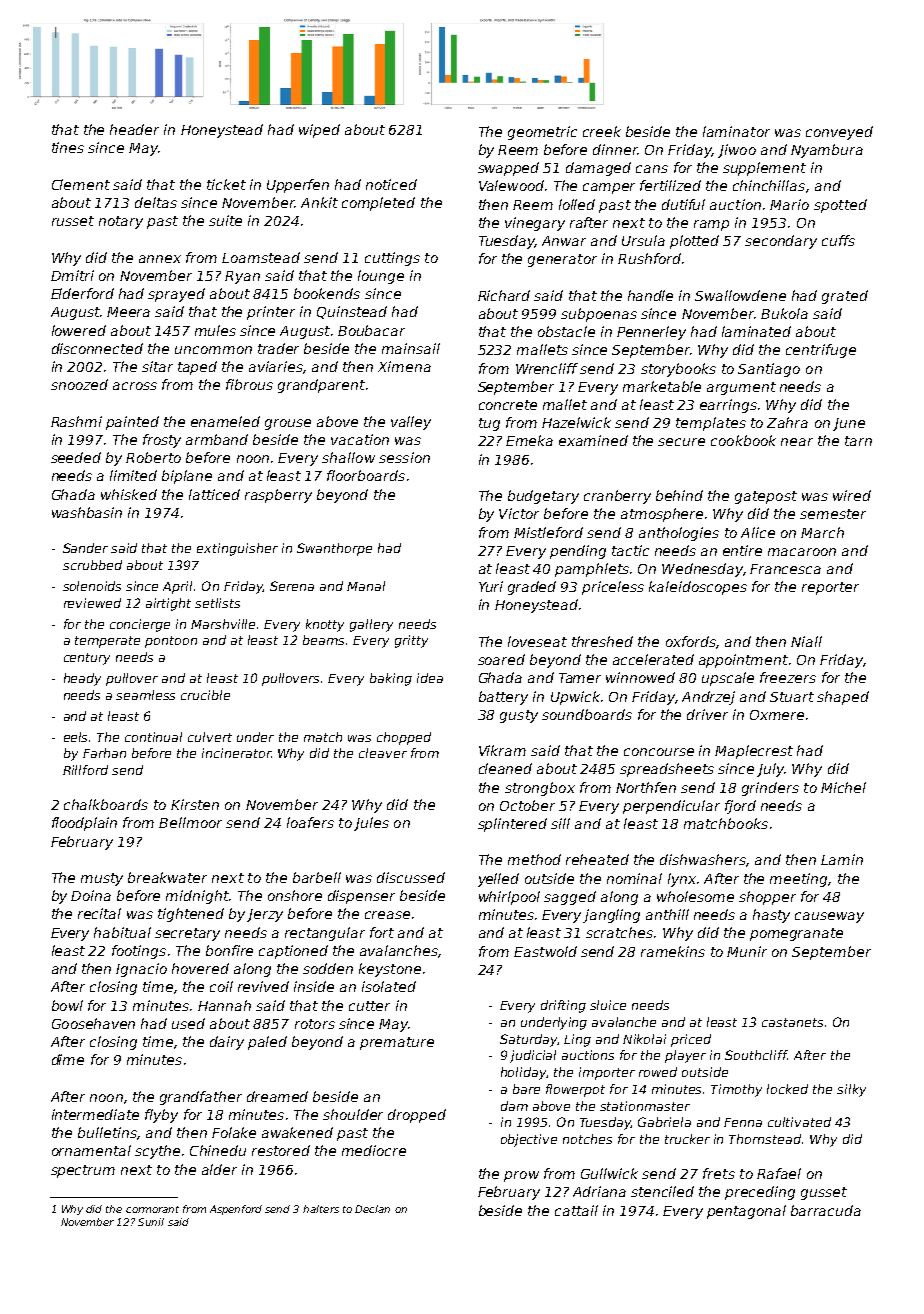 Image resolution: width=924 pixels, height=1314 pixels. What do you see at coordinates (197, 368) in the screenshot?
I see `taped` at bounding box center [197, 368].
